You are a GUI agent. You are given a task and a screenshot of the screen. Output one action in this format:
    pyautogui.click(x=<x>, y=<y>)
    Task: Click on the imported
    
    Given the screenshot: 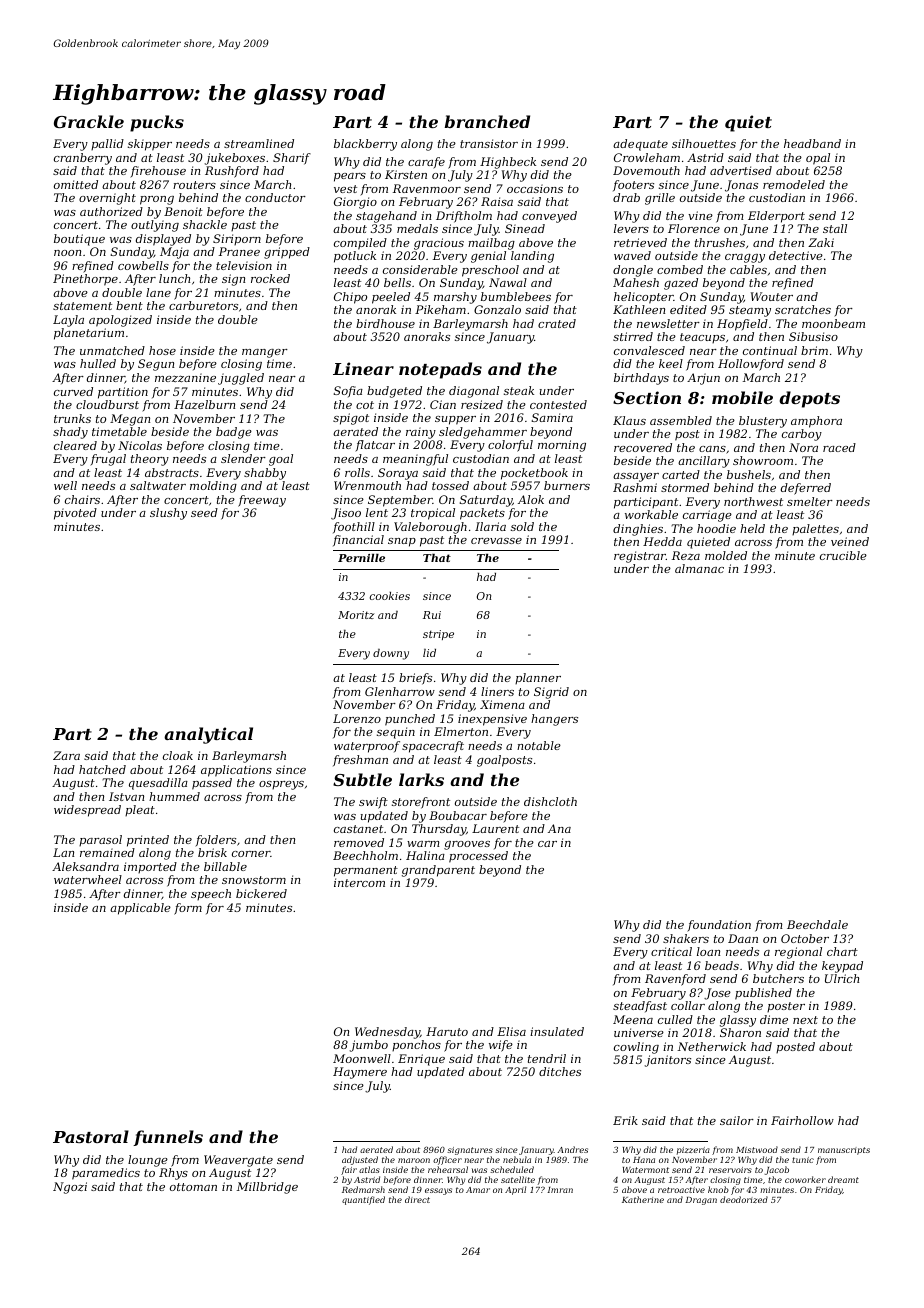 What is the action you would take?
    pyautogui.click(x=150, y=867)
